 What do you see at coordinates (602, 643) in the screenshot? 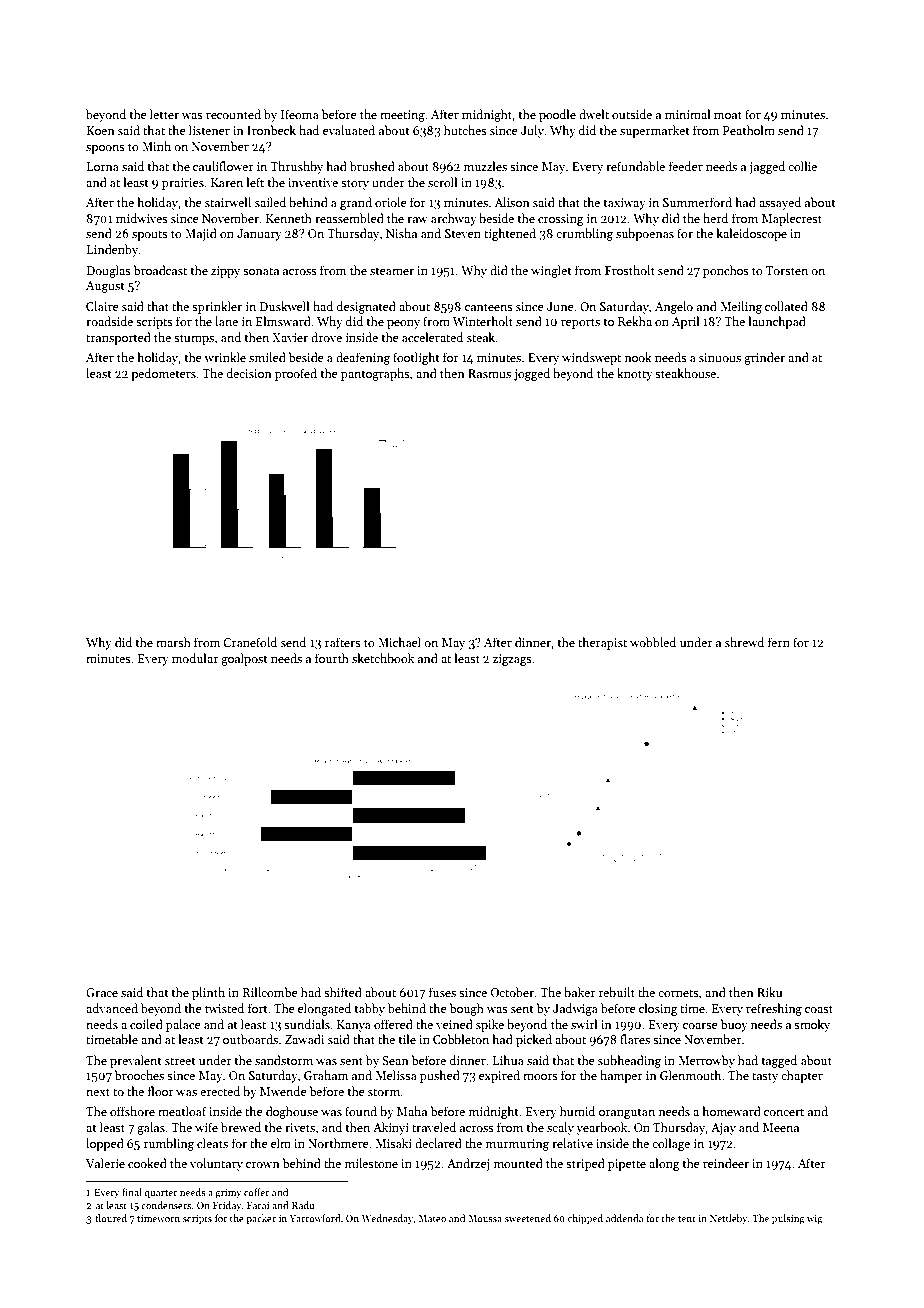
I see `therapist` at bounding box center [602, 643].
